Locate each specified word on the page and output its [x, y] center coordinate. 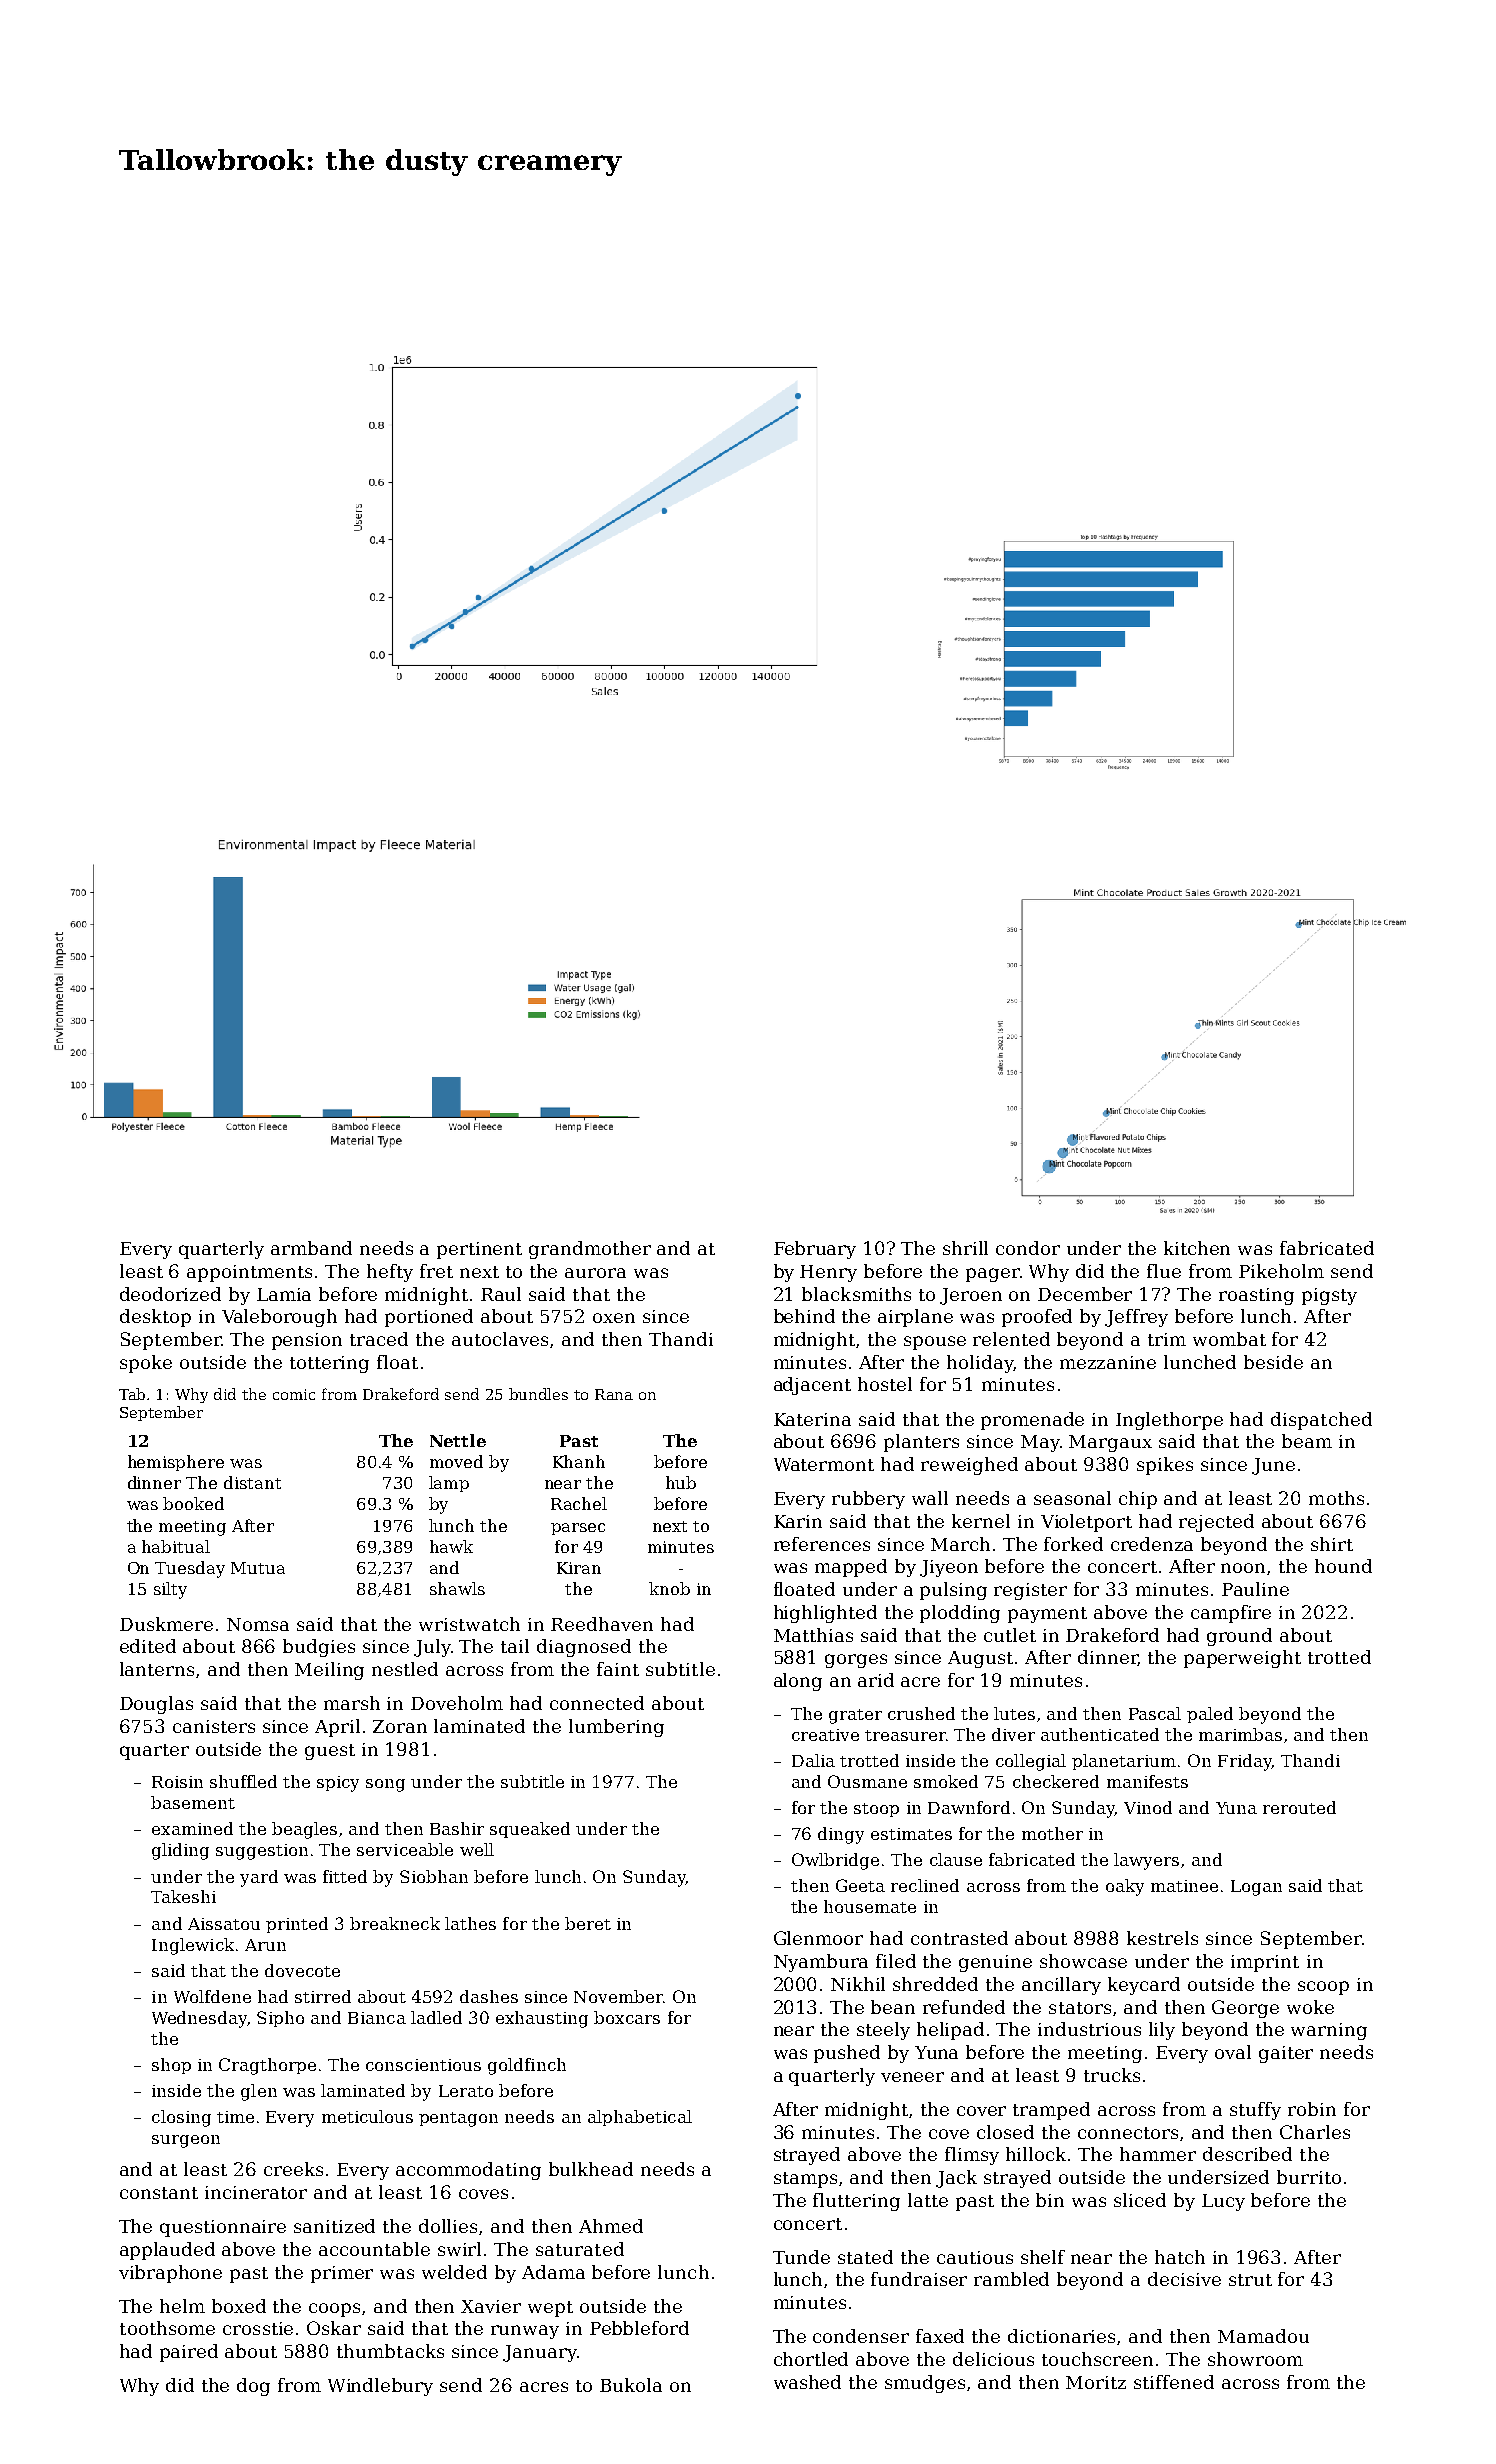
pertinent [479, 1250]
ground [1239, 1637]
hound [1343, 1566]
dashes [489, 1996]
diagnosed [584, 1648]
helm [182, 2306]
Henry [828, 1273]
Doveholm [457, 1703]
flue [1164, 1271]
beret [588, 1923]
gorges [856, 1661]
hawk [451, 1546]
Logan [1256, 1888]
